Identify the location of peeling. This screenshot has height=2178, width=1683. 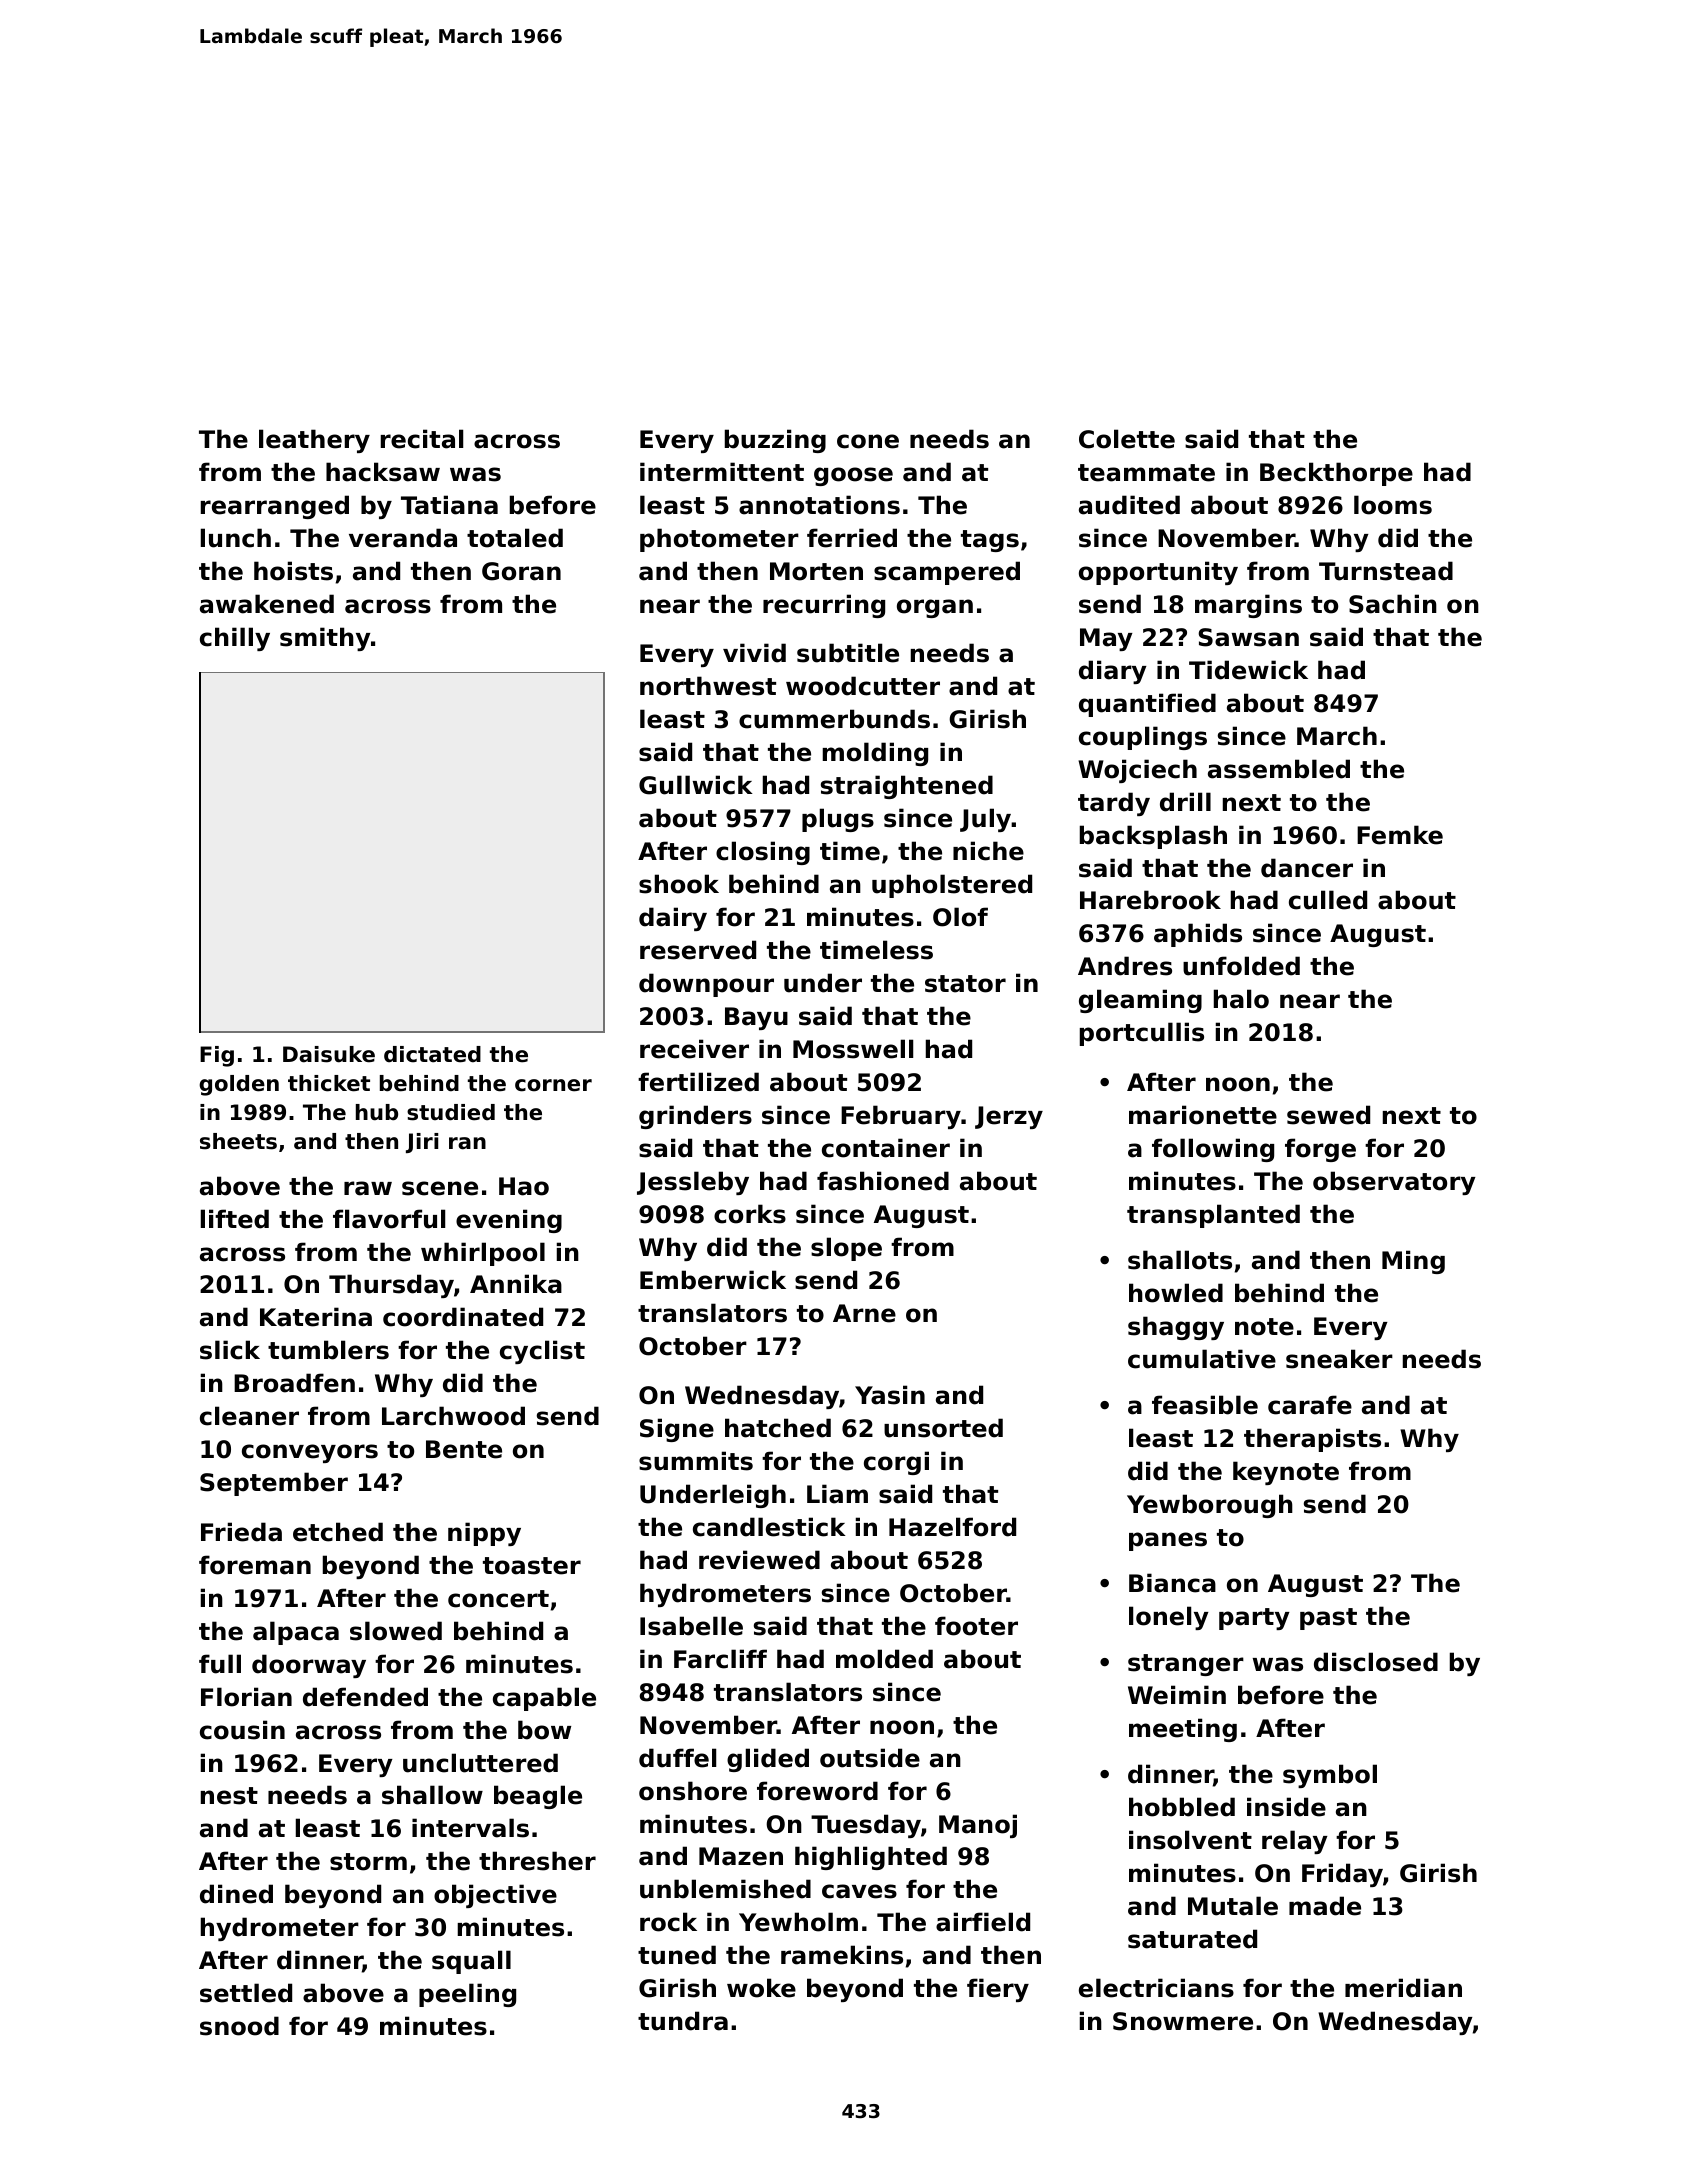
(467, 1995).
